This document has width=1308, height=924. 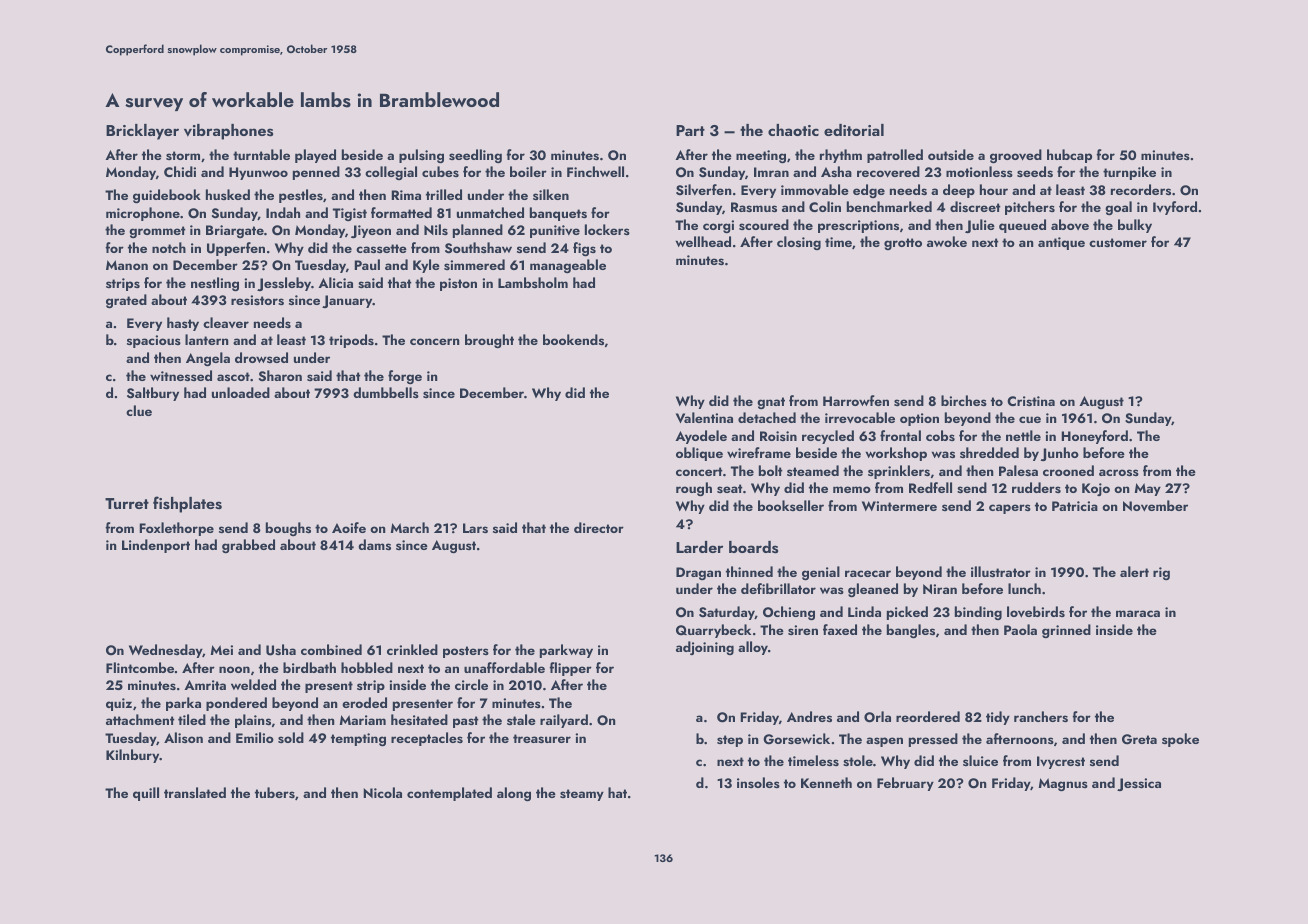 I want to click on figs, so click(x=584, y=249).
